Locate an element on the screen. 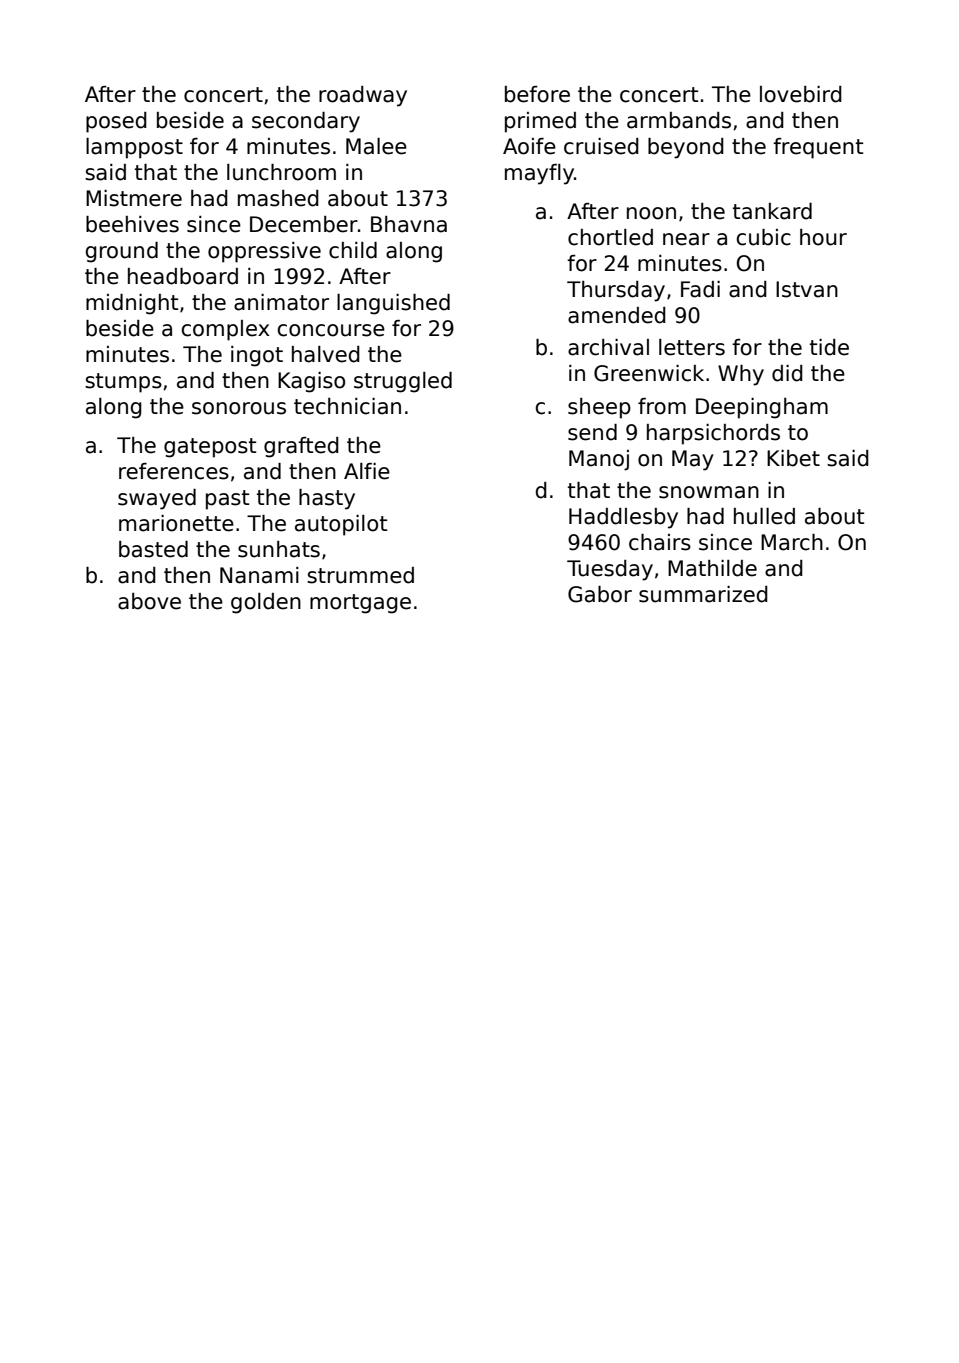  Greenwick is located at coordinates (649, 373).
